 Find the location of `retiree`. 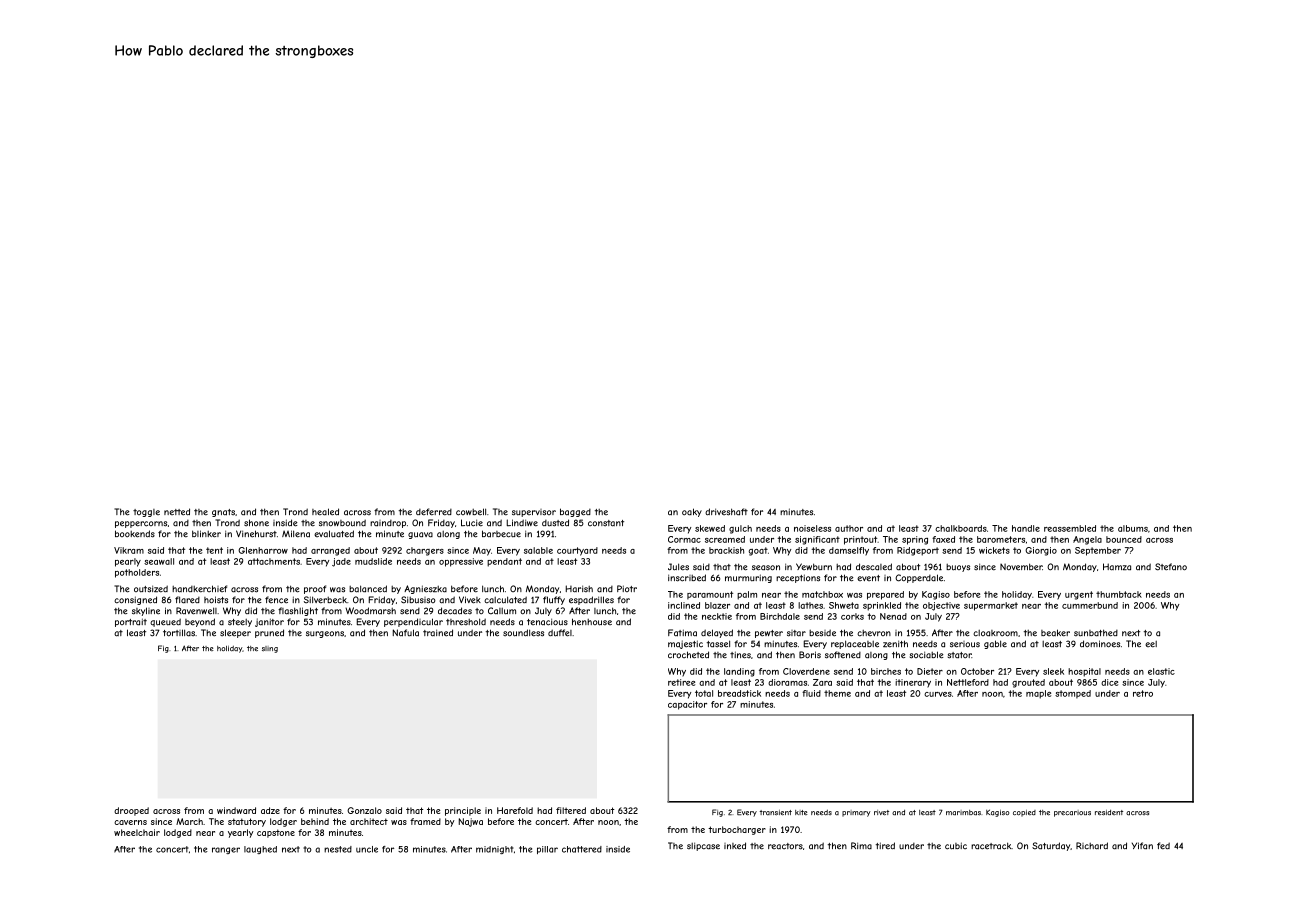

retiree is located at coordinates (681, 682).
